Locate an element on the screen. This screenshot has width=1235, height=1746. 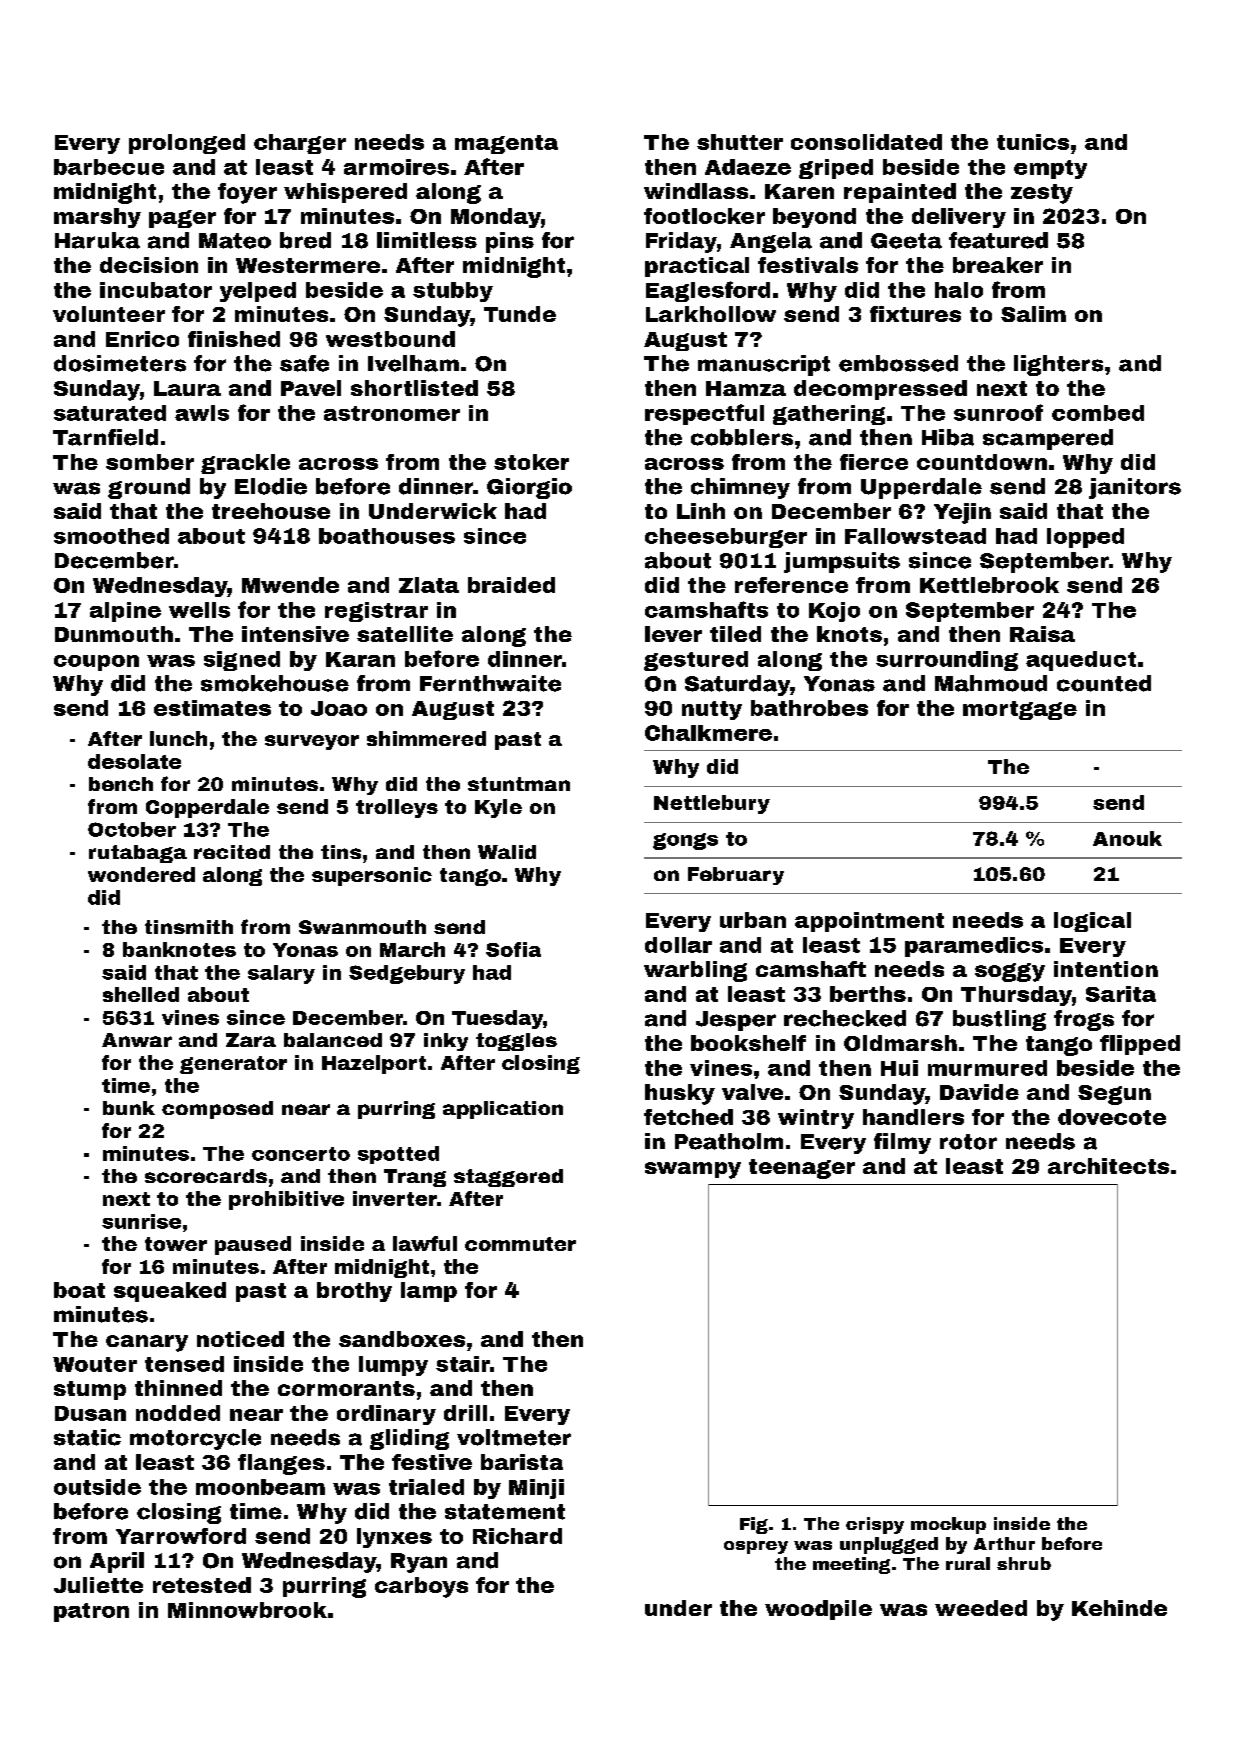
stair is located at coordinates (463, 1364).
